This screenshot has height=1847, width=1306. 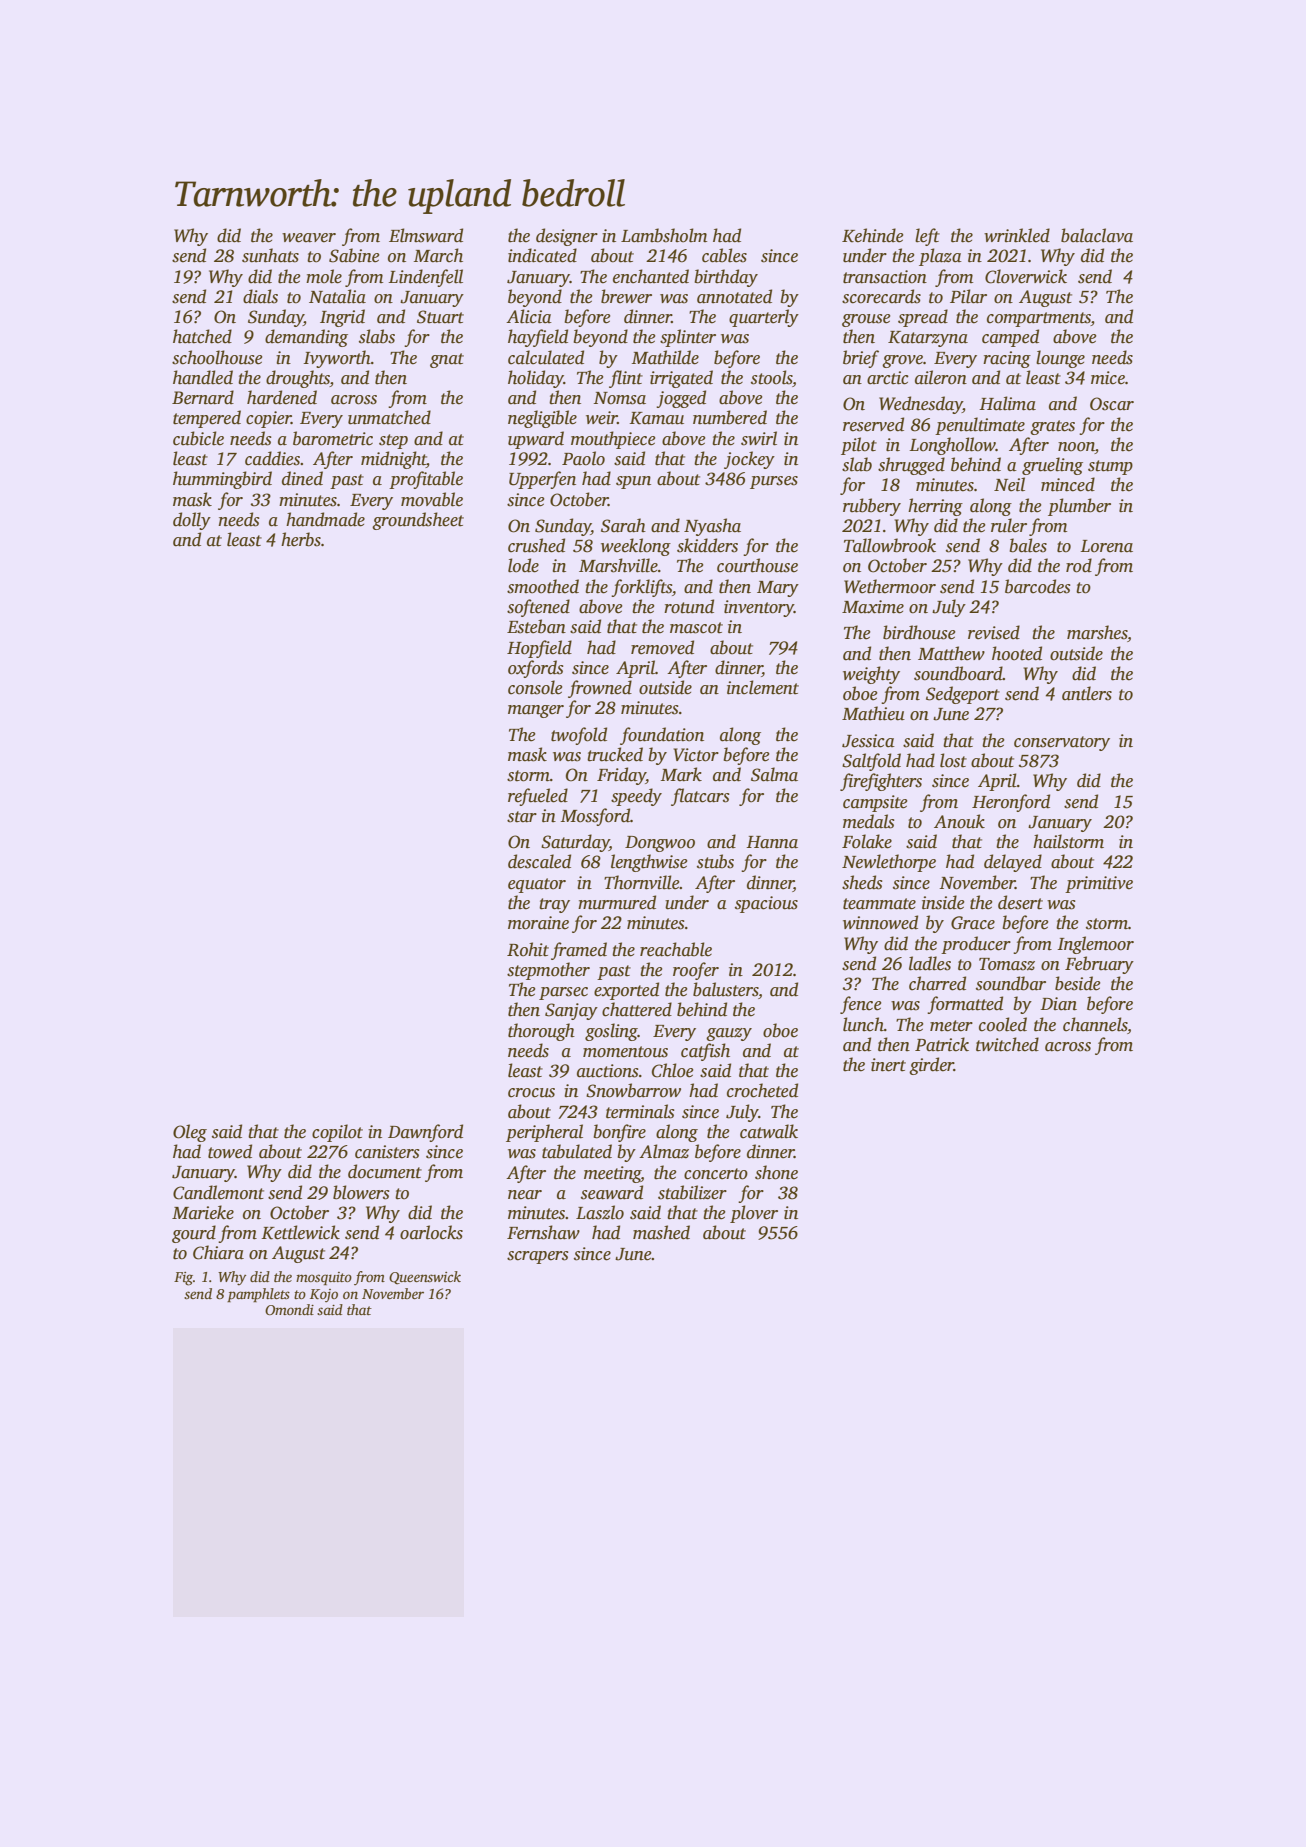 I want to click on peripheral, so click(x=544, y=1133).
